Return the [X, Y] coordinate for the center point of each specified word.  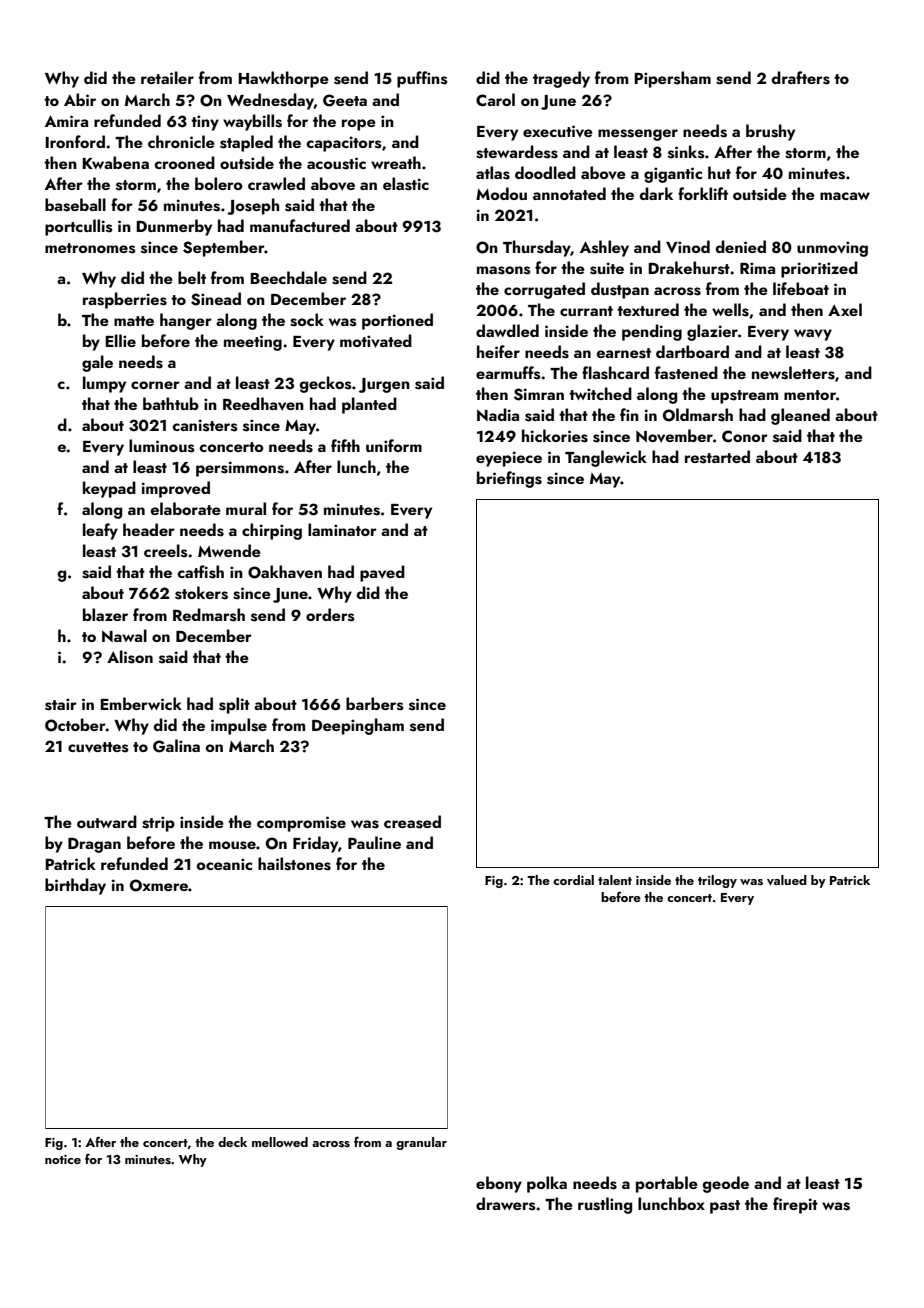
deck [232, 1142]
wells [730, 310]
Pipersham [672, 79]
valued [787, 880]
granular [421, 1143]
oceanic [224, 864]
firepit [795, 1205]
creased [412, 822]
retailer [167, 77]
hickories [555, 436]
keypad [109, 489]
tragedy [561, 79]
